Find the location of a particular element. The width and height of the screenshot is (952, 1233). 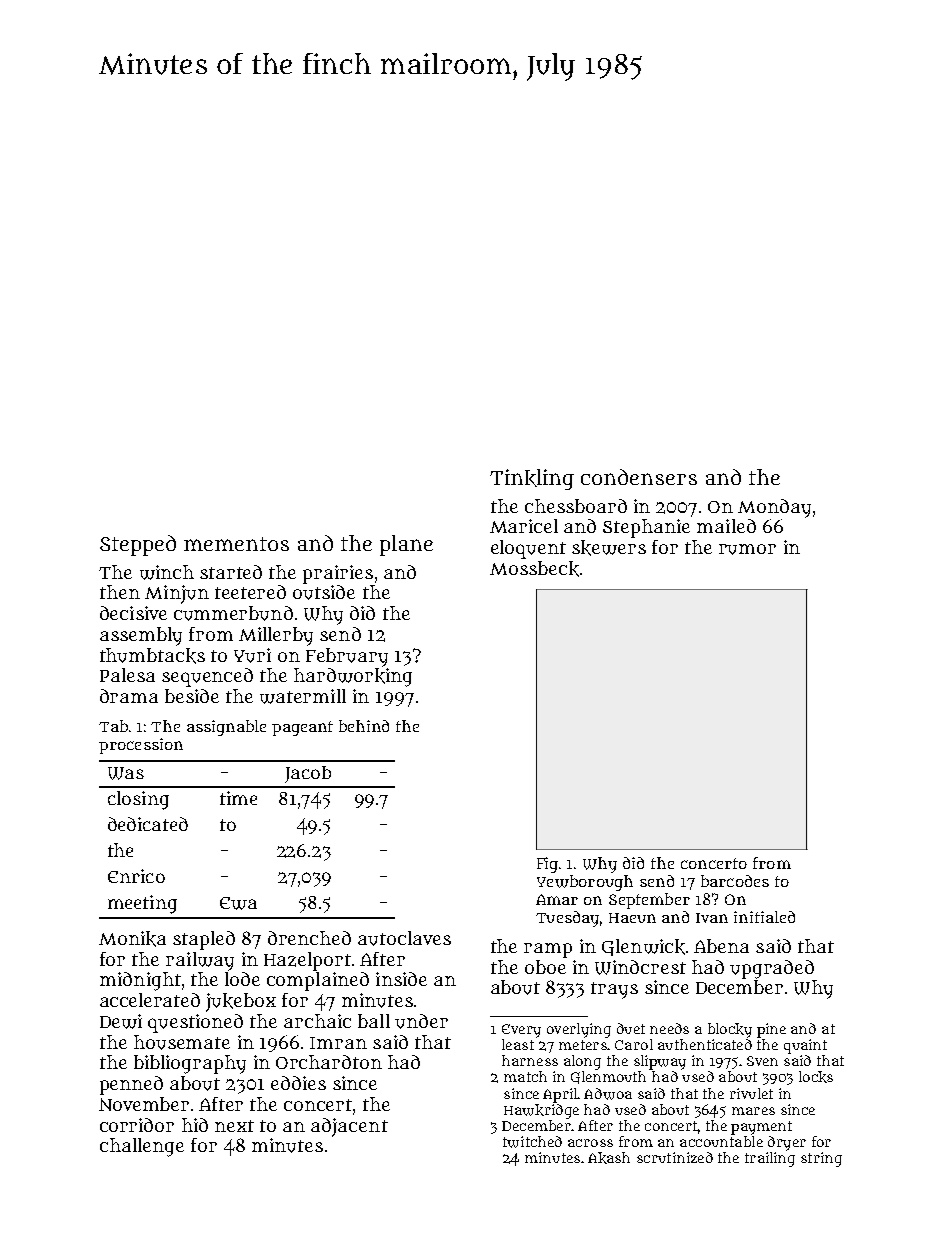

pine is located at coordinates (771, 1030).
